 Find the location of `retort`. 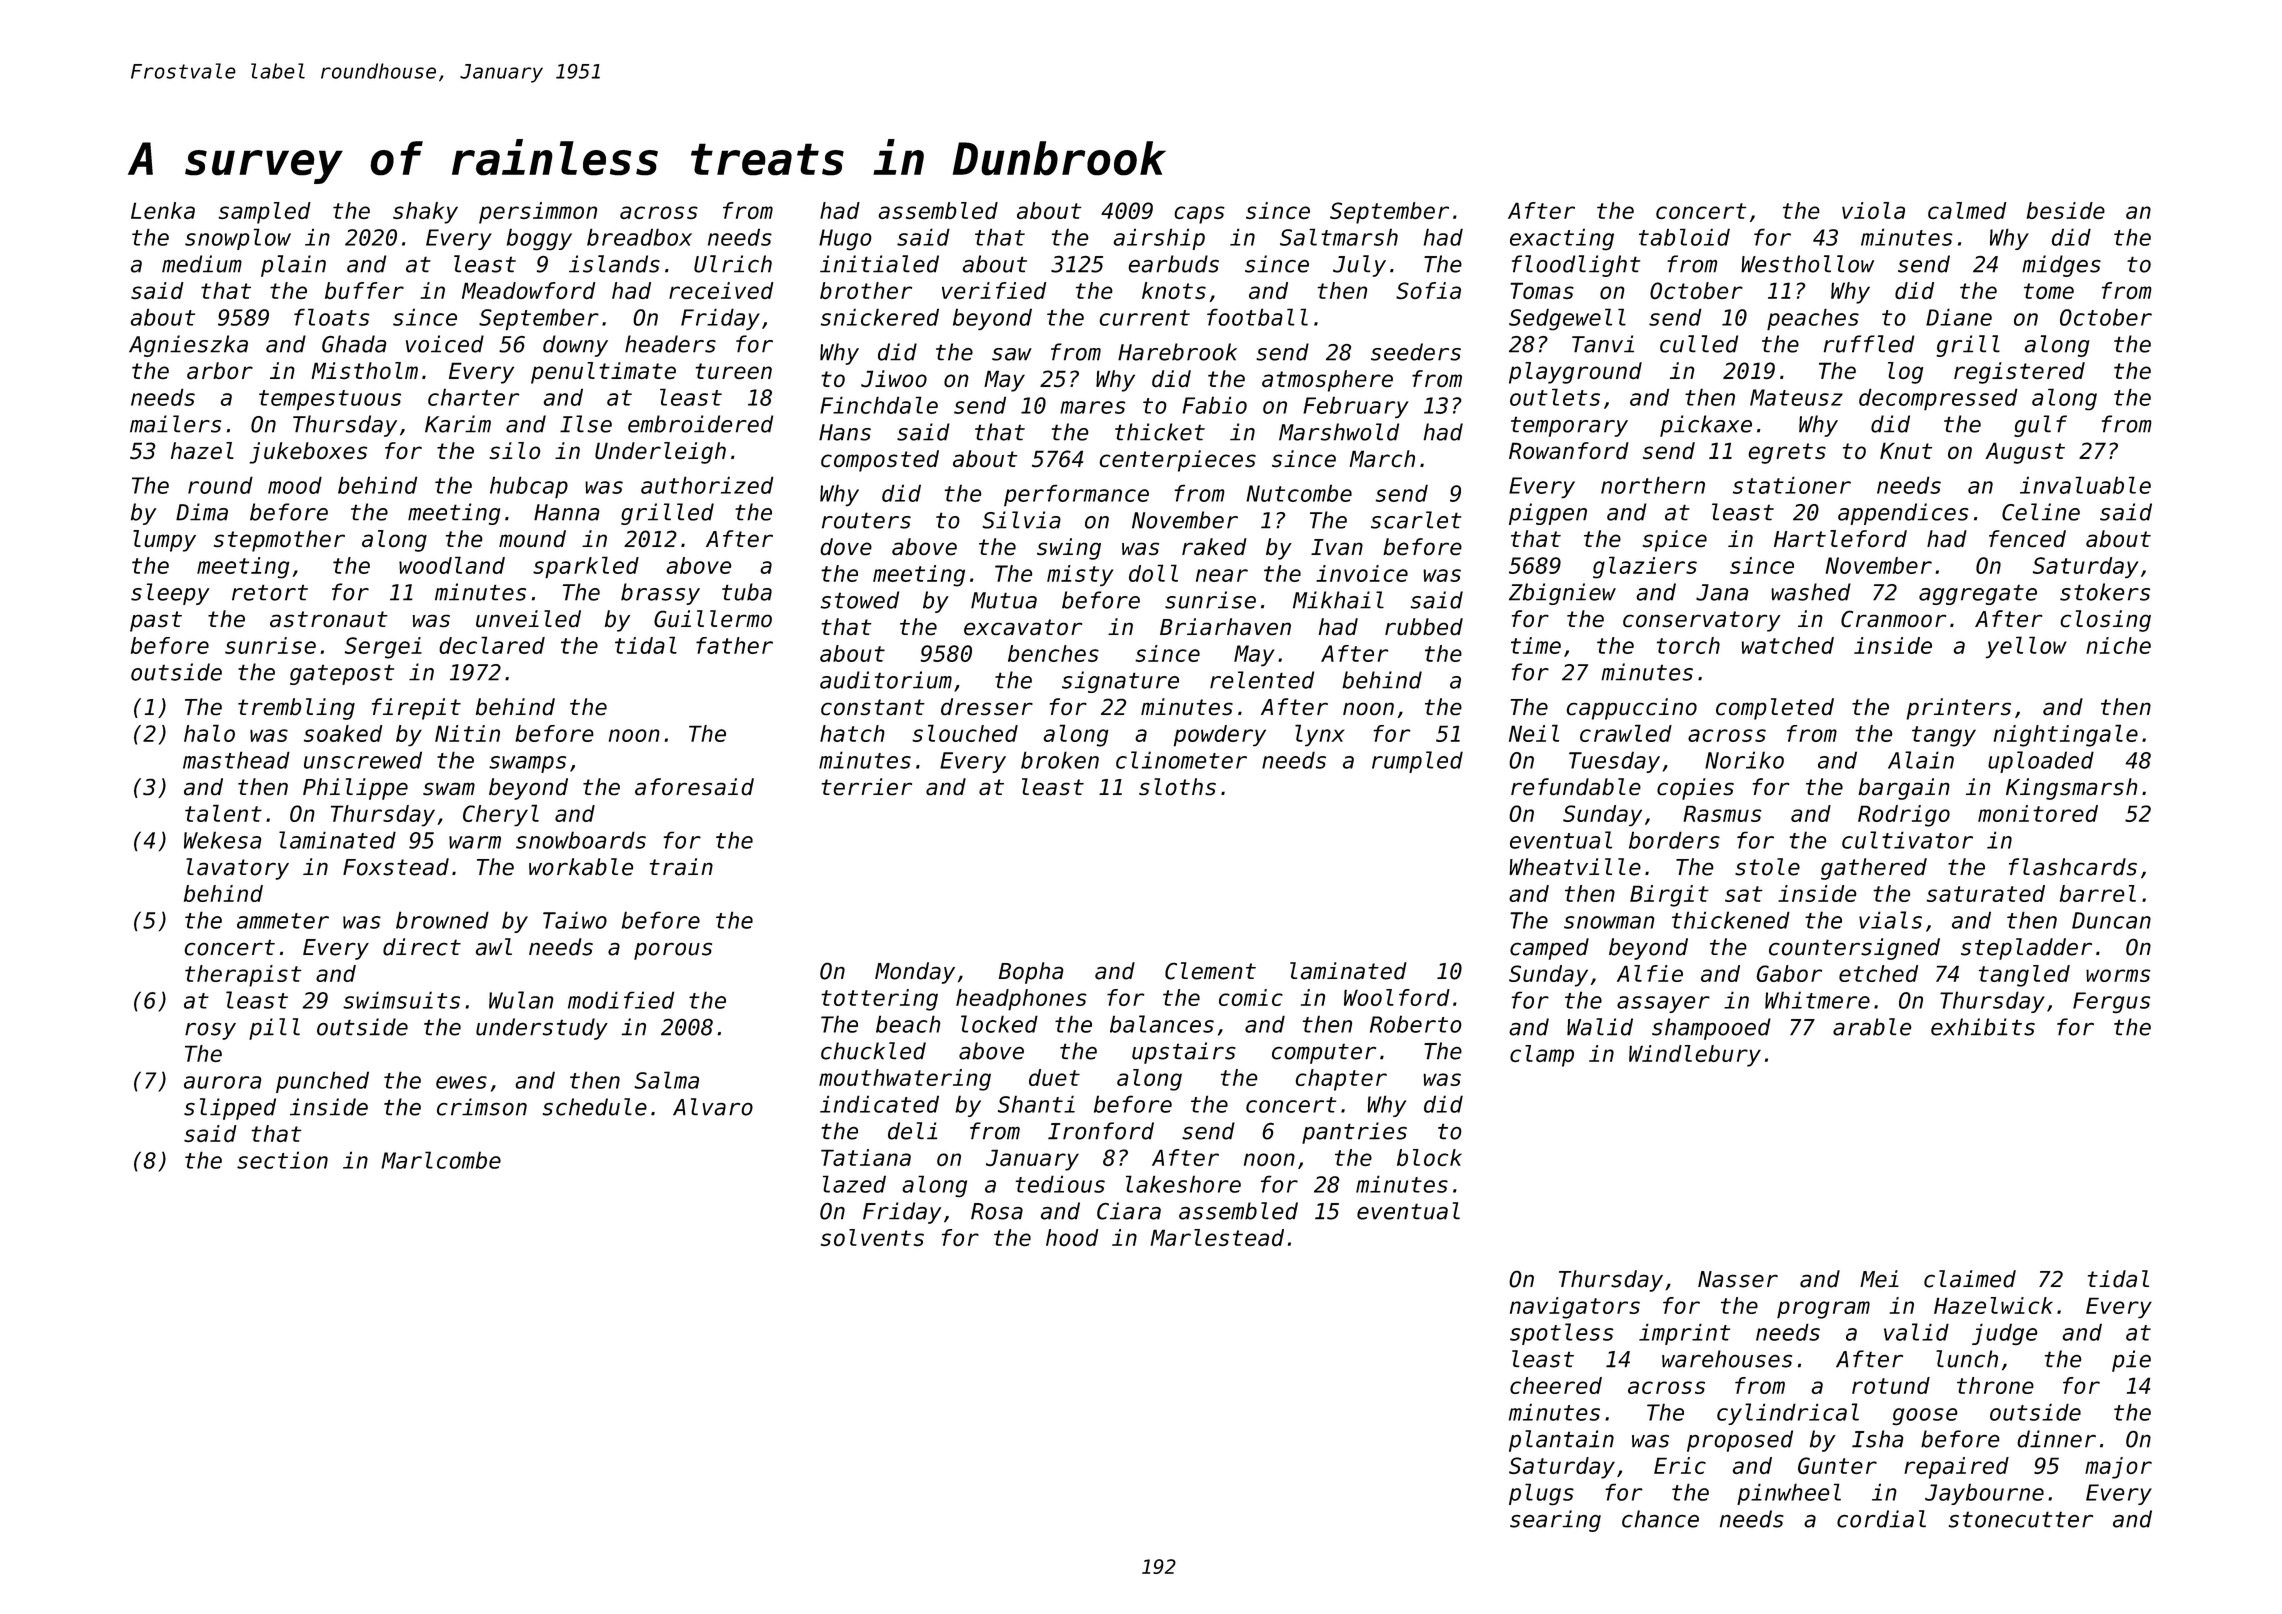

retort is located at coordinates (270, 592).
